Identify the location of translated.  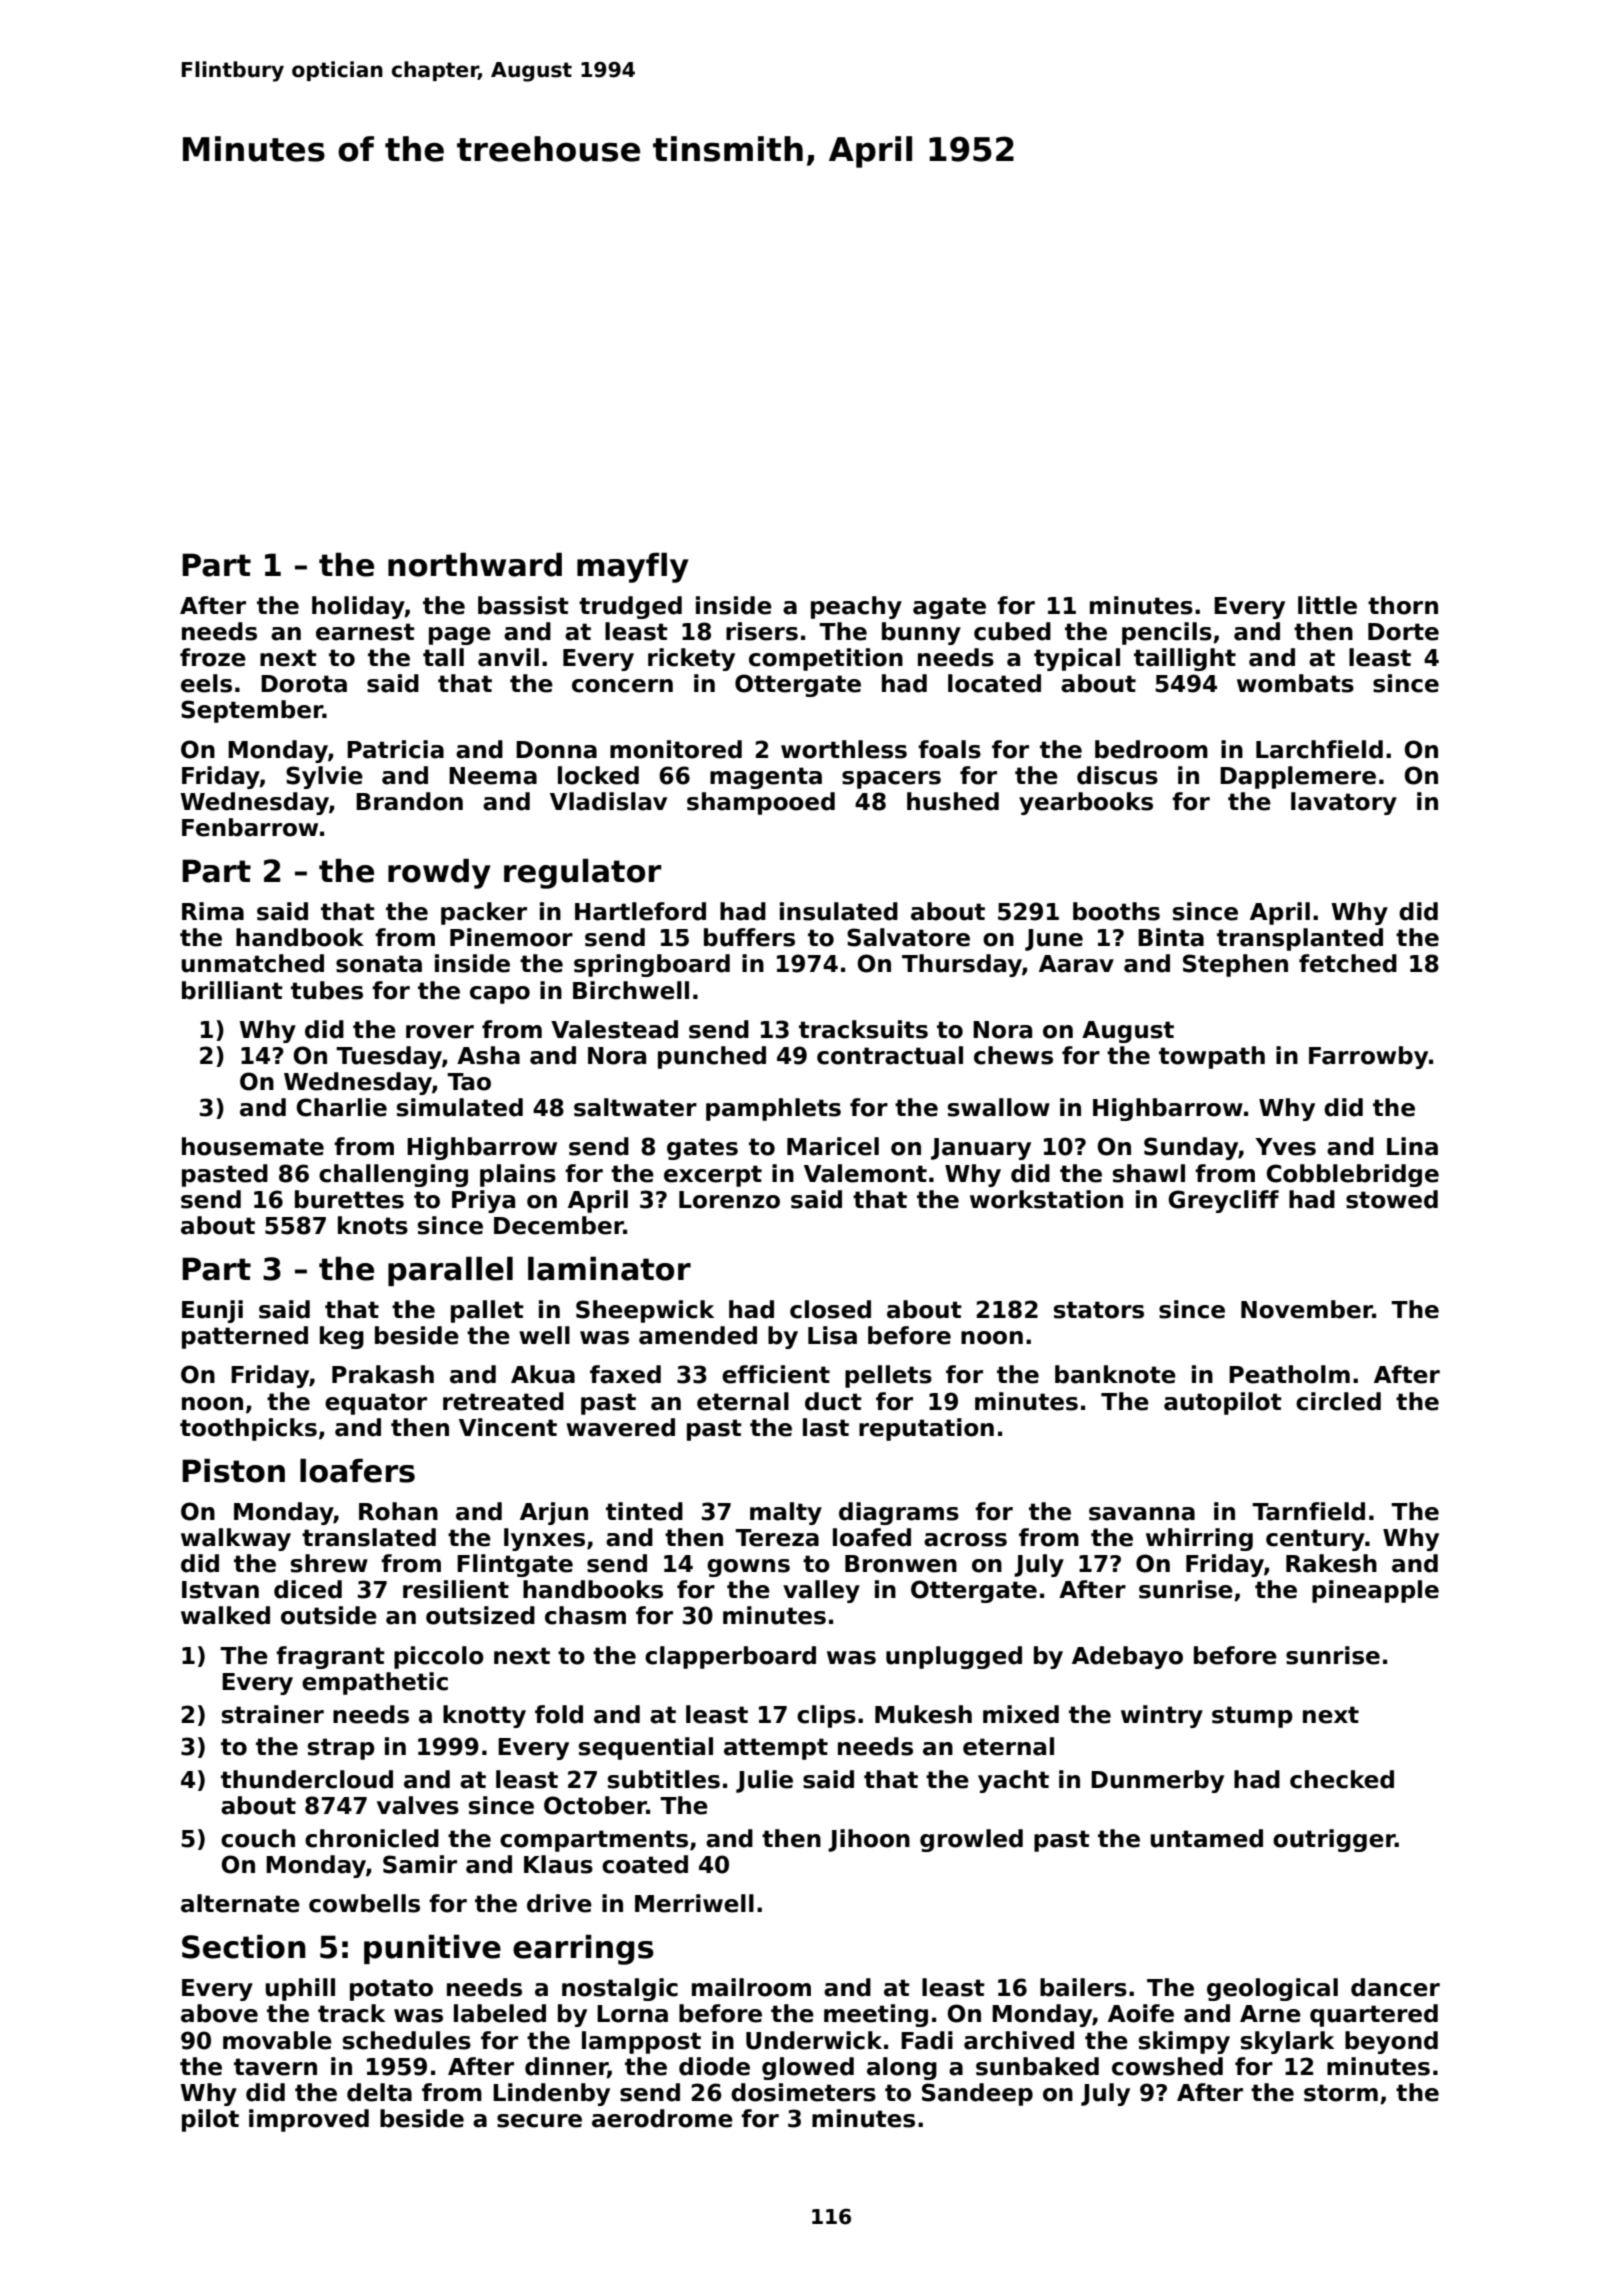
(369, 1537).
